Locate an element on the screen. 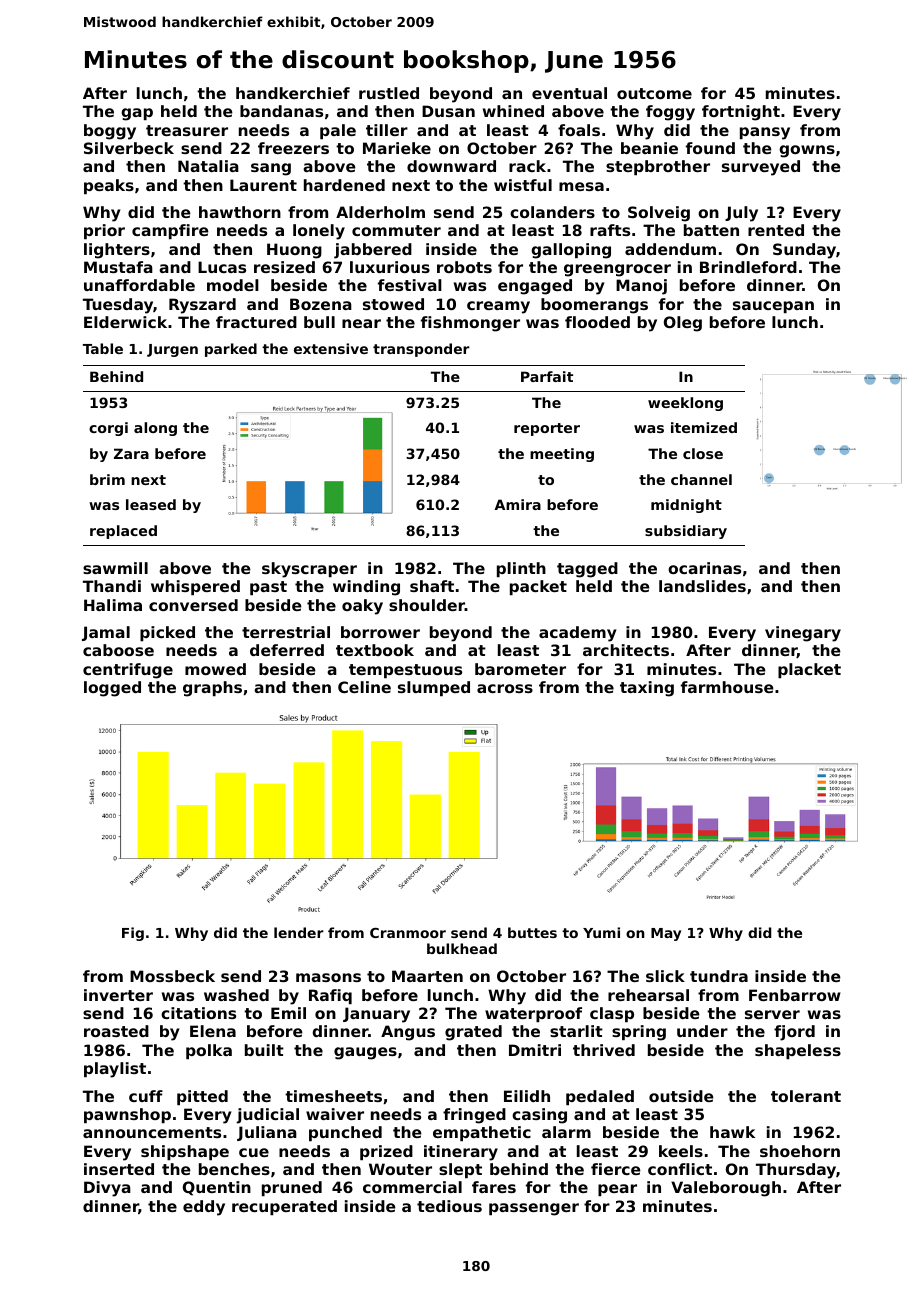 This screenshot has height=1308, width=924. outcome is located at coordinates (654, 93).
